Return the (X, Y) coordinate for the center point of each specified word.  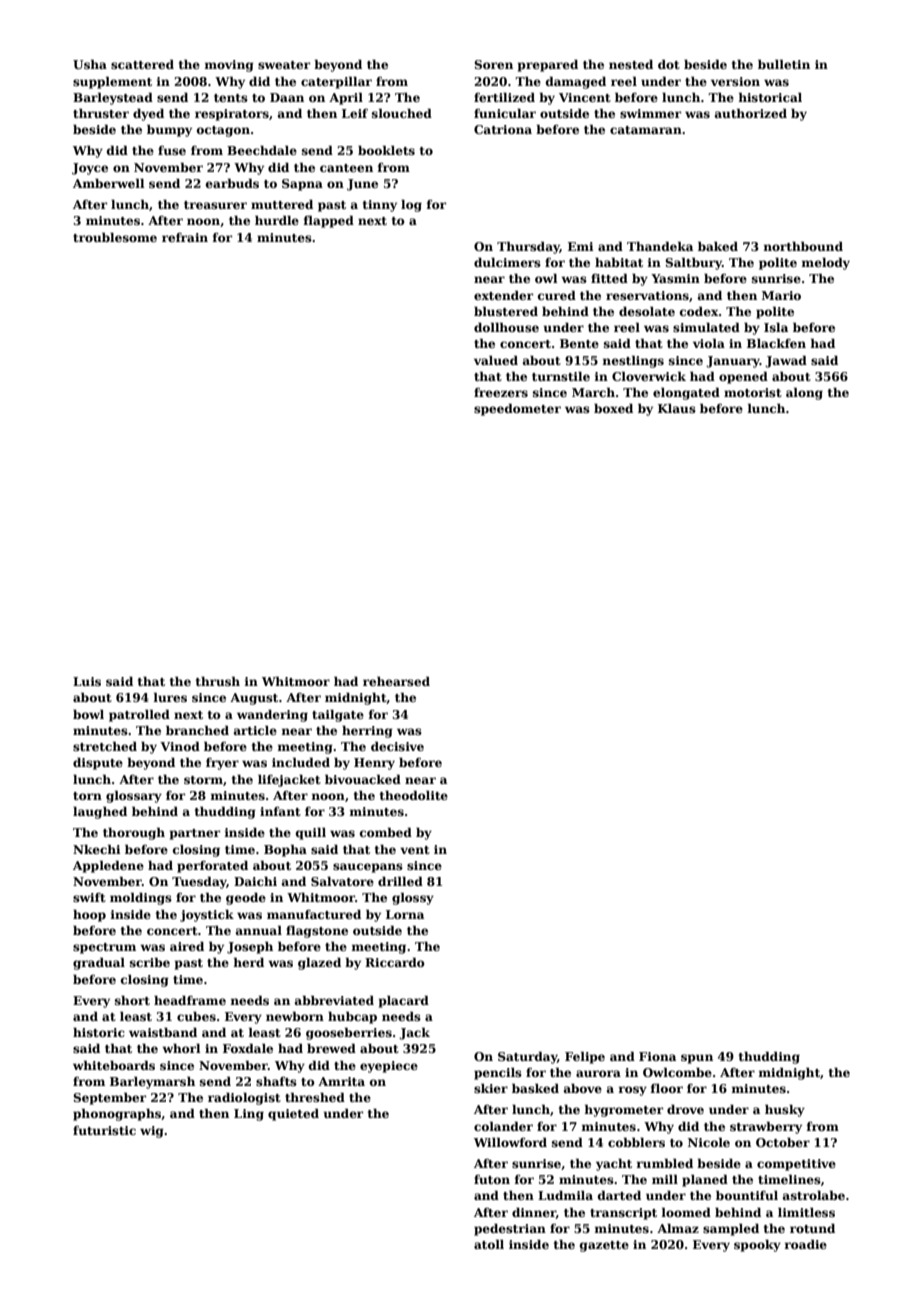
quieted (293, 1114)
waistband (163, 1032)
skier (491, 1088)
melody (825, 264)
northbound (803, 246)
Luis (87, 681)
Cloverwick (649, 376)
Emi (581, 246)
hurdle (277, 220)
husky (785, 1110)
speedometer (517, 410)
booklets (386, 150)
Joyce (90, 169)
